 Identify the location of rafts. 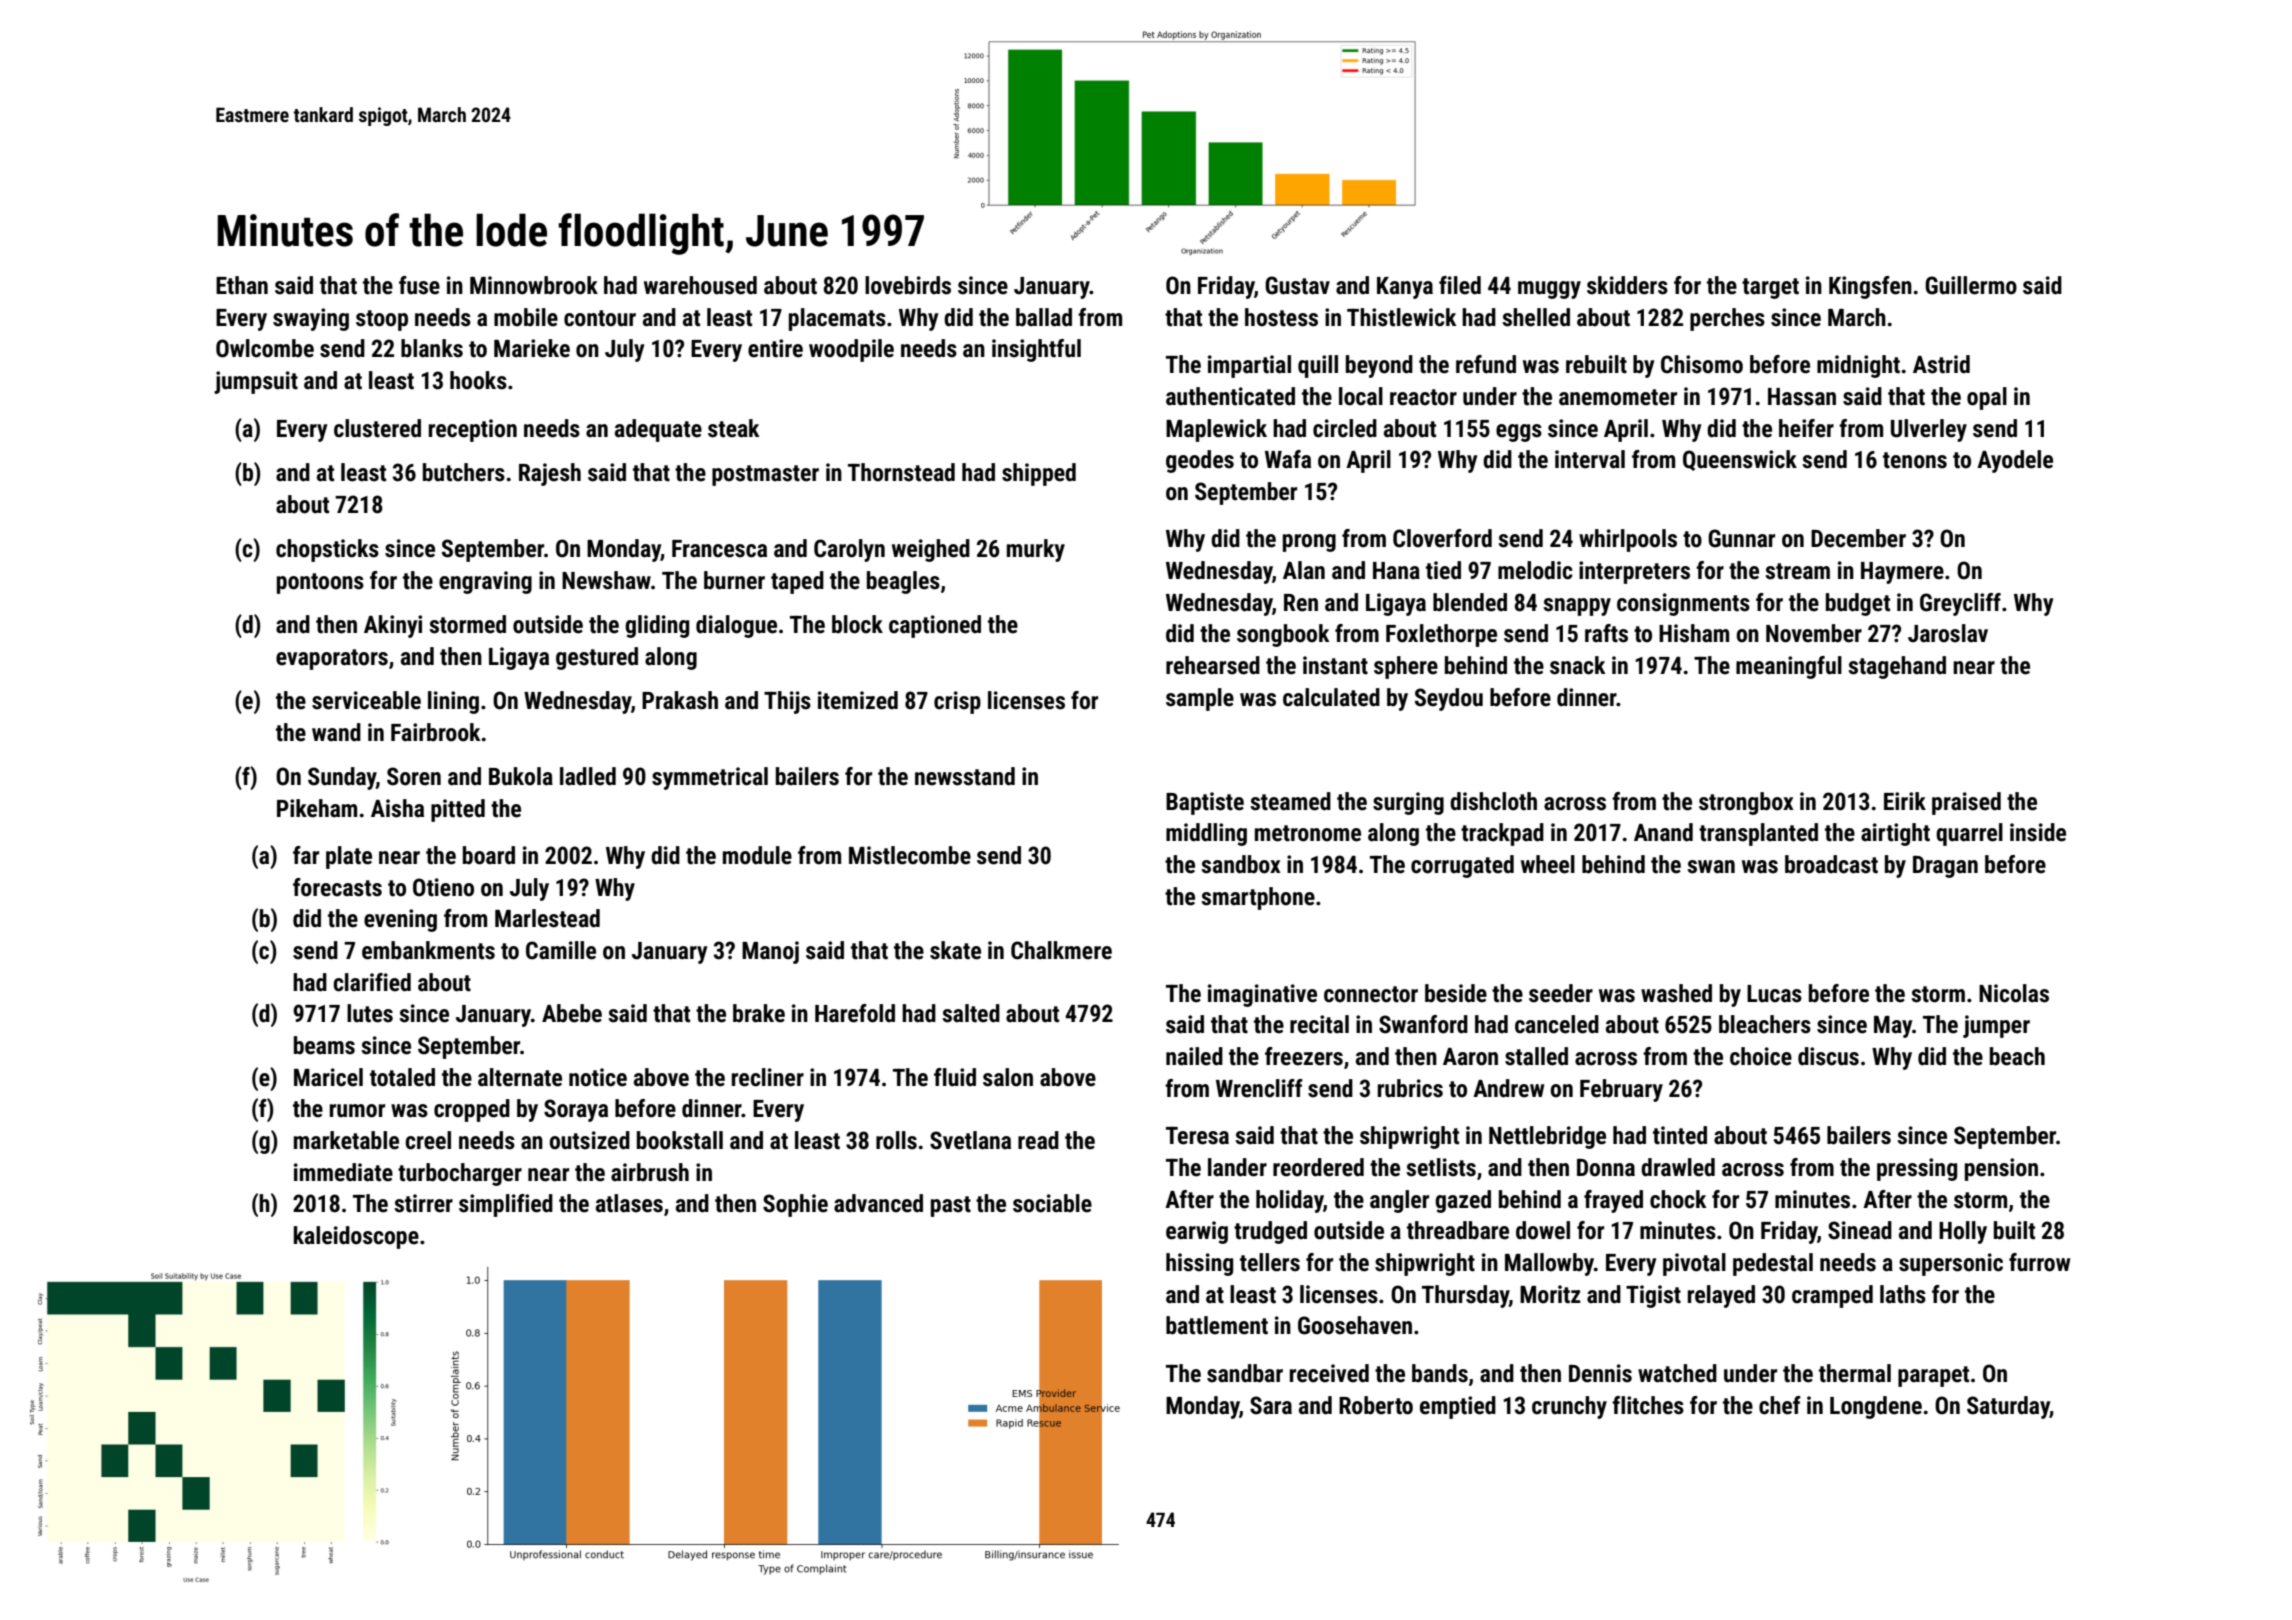
(1606, 633).
